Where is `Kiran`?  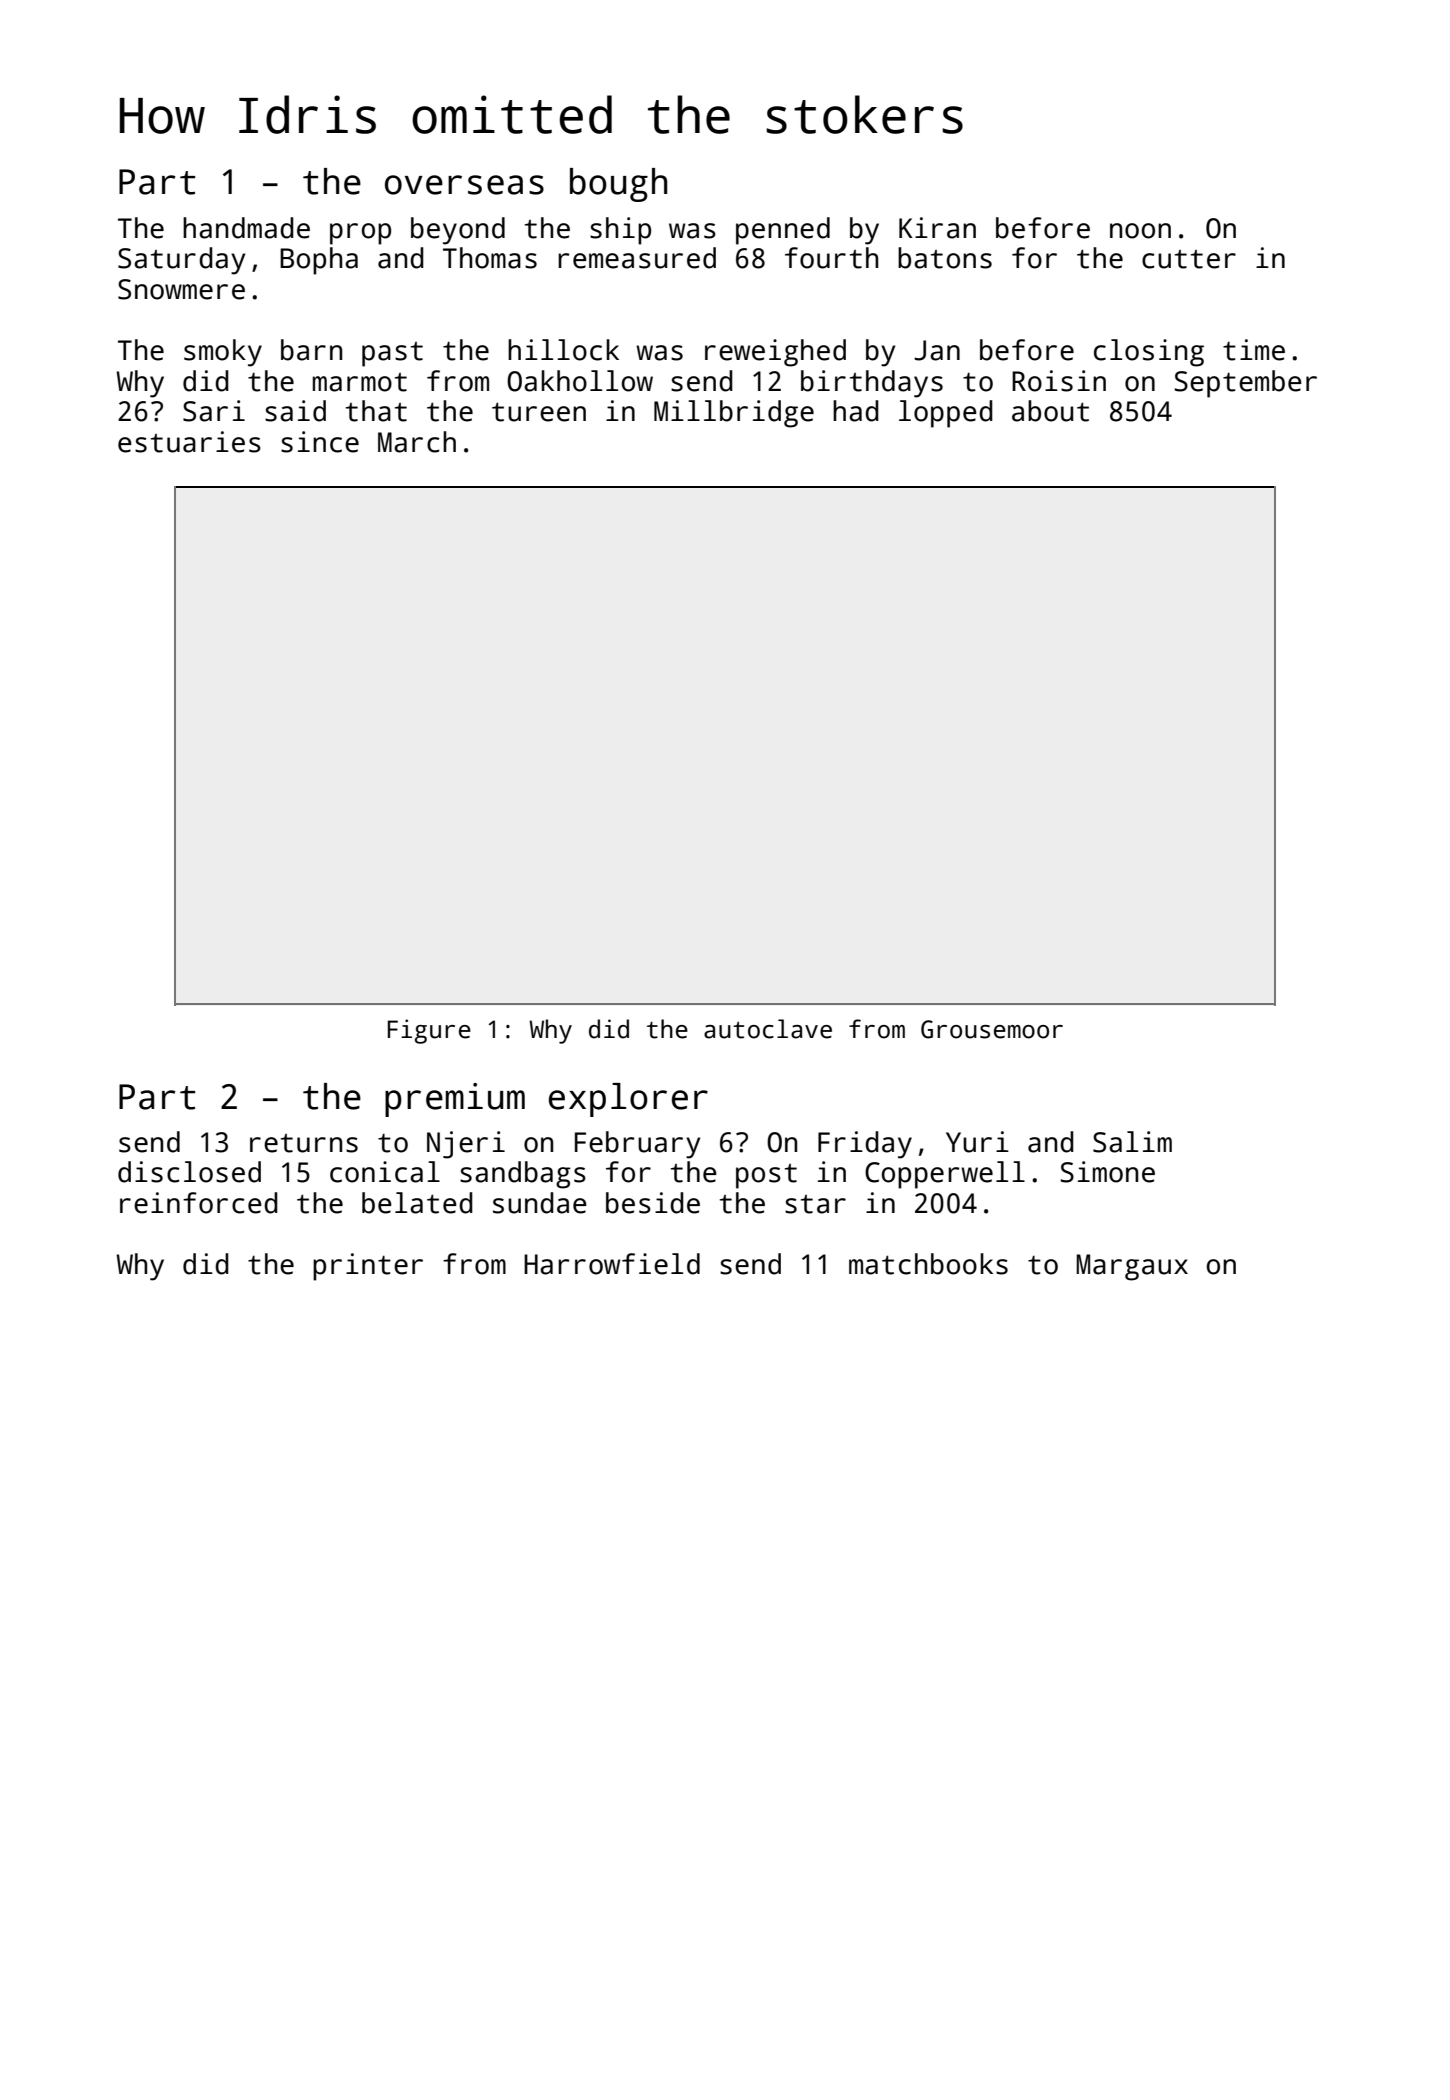 Kiran is located at coordinates (937, 228).
